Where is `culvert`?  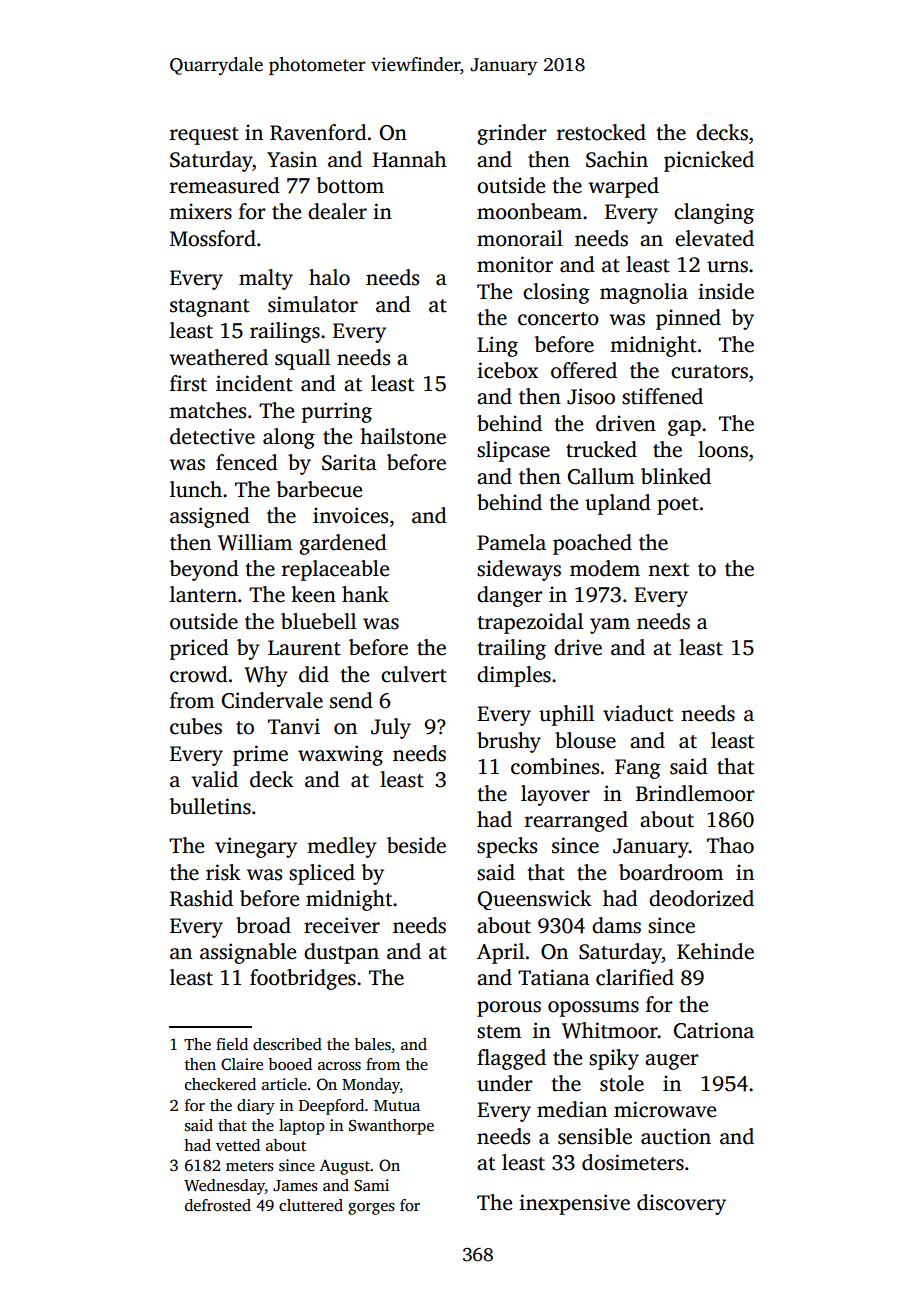 culvert is located at coordinates (414, 674).
